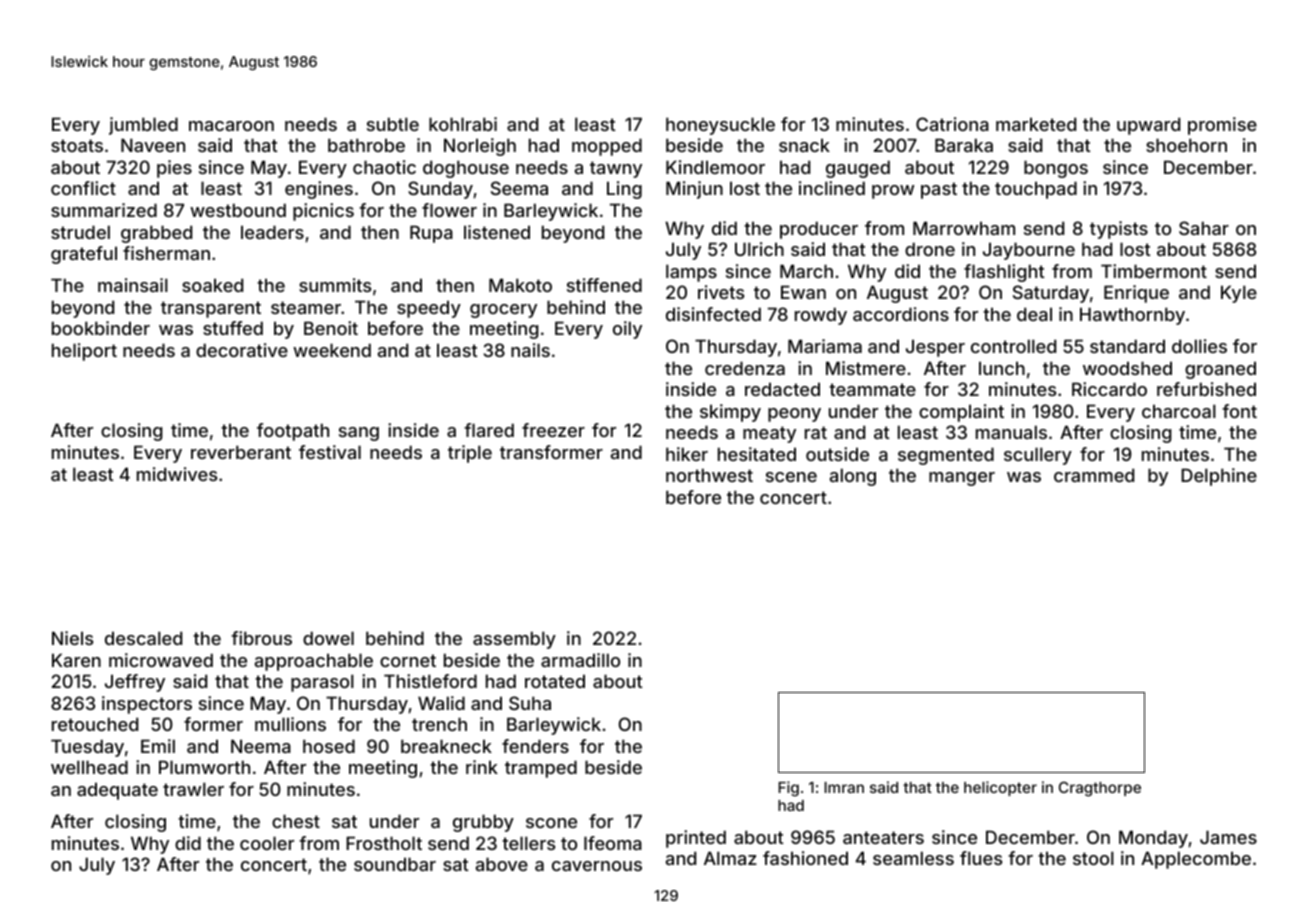  What do you see at coordinates (267, 843) in the screenshot?
I see `cooler` at bounding box center [267, 843].
